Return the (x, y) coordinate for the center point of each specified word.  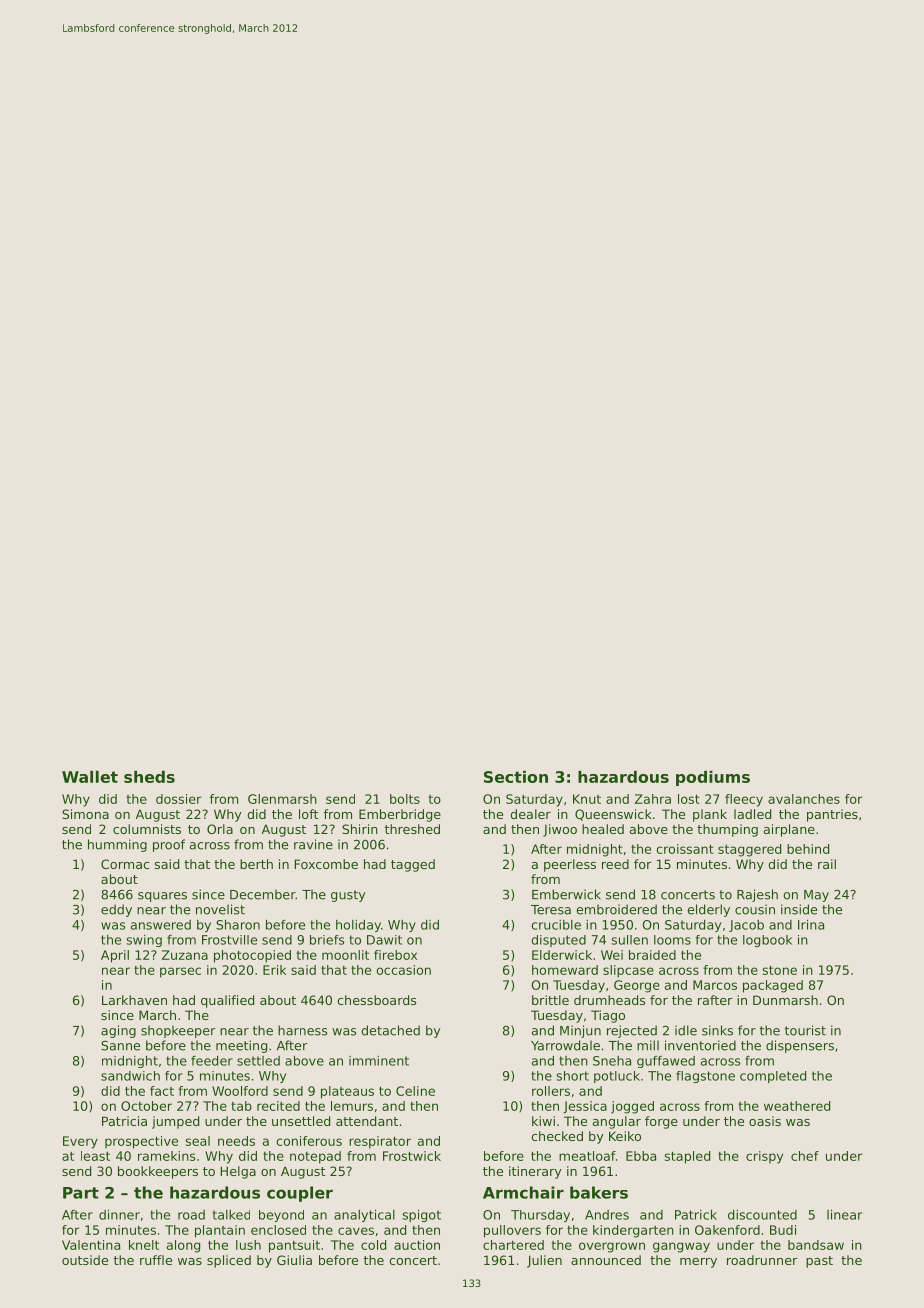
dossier (178, 799)
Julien (544, 1261)
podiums (713, 778)
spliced (229, 1261)
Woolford (240, 1091)
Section (516, 777)
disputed (559, 941)
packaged (773, 986)
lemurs (352, 1106)
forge (661, 1122)
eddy (116, 910)
